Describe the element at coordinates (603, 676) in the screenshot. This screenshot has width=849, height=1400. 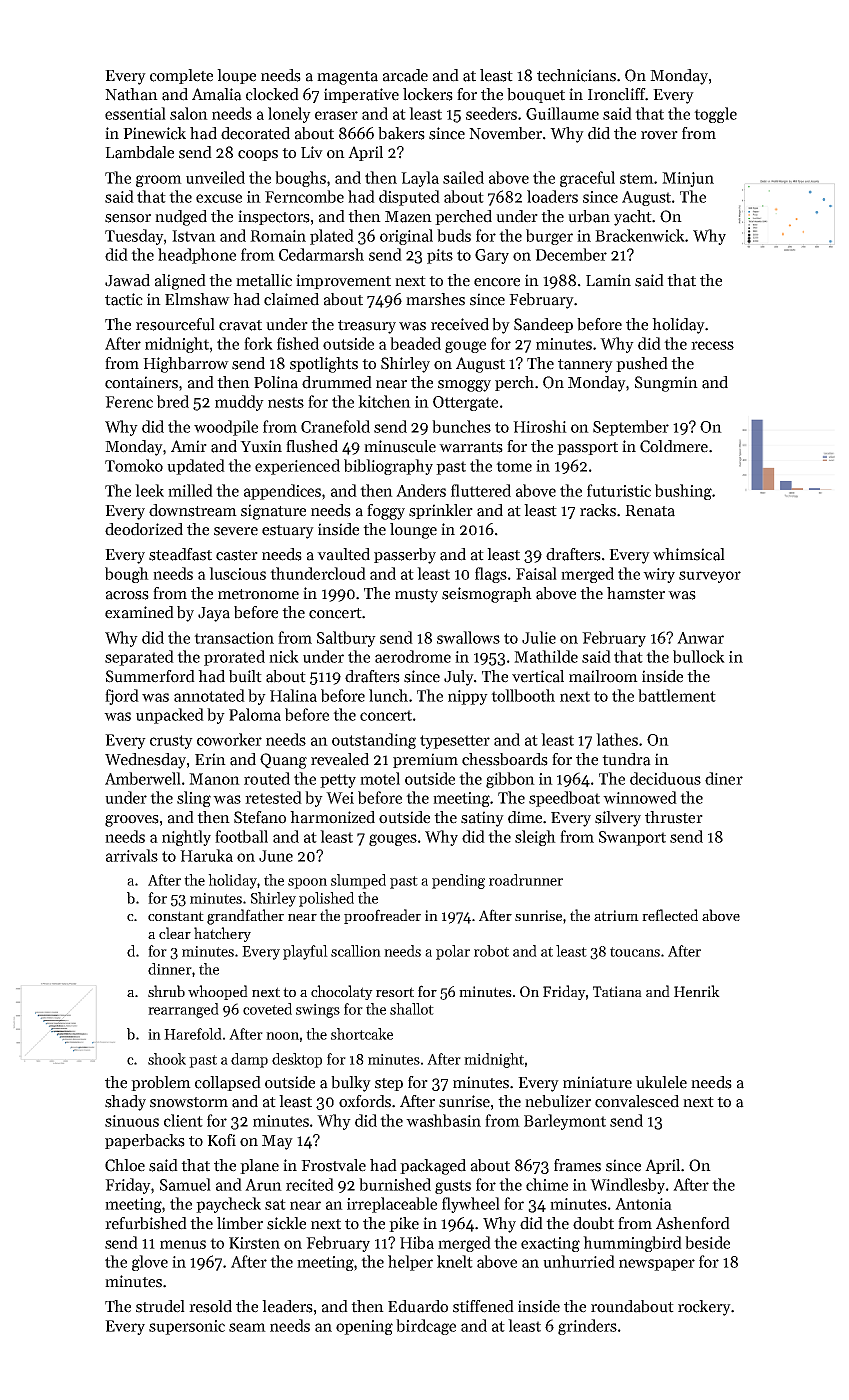
I see `mailroom` at that location.
